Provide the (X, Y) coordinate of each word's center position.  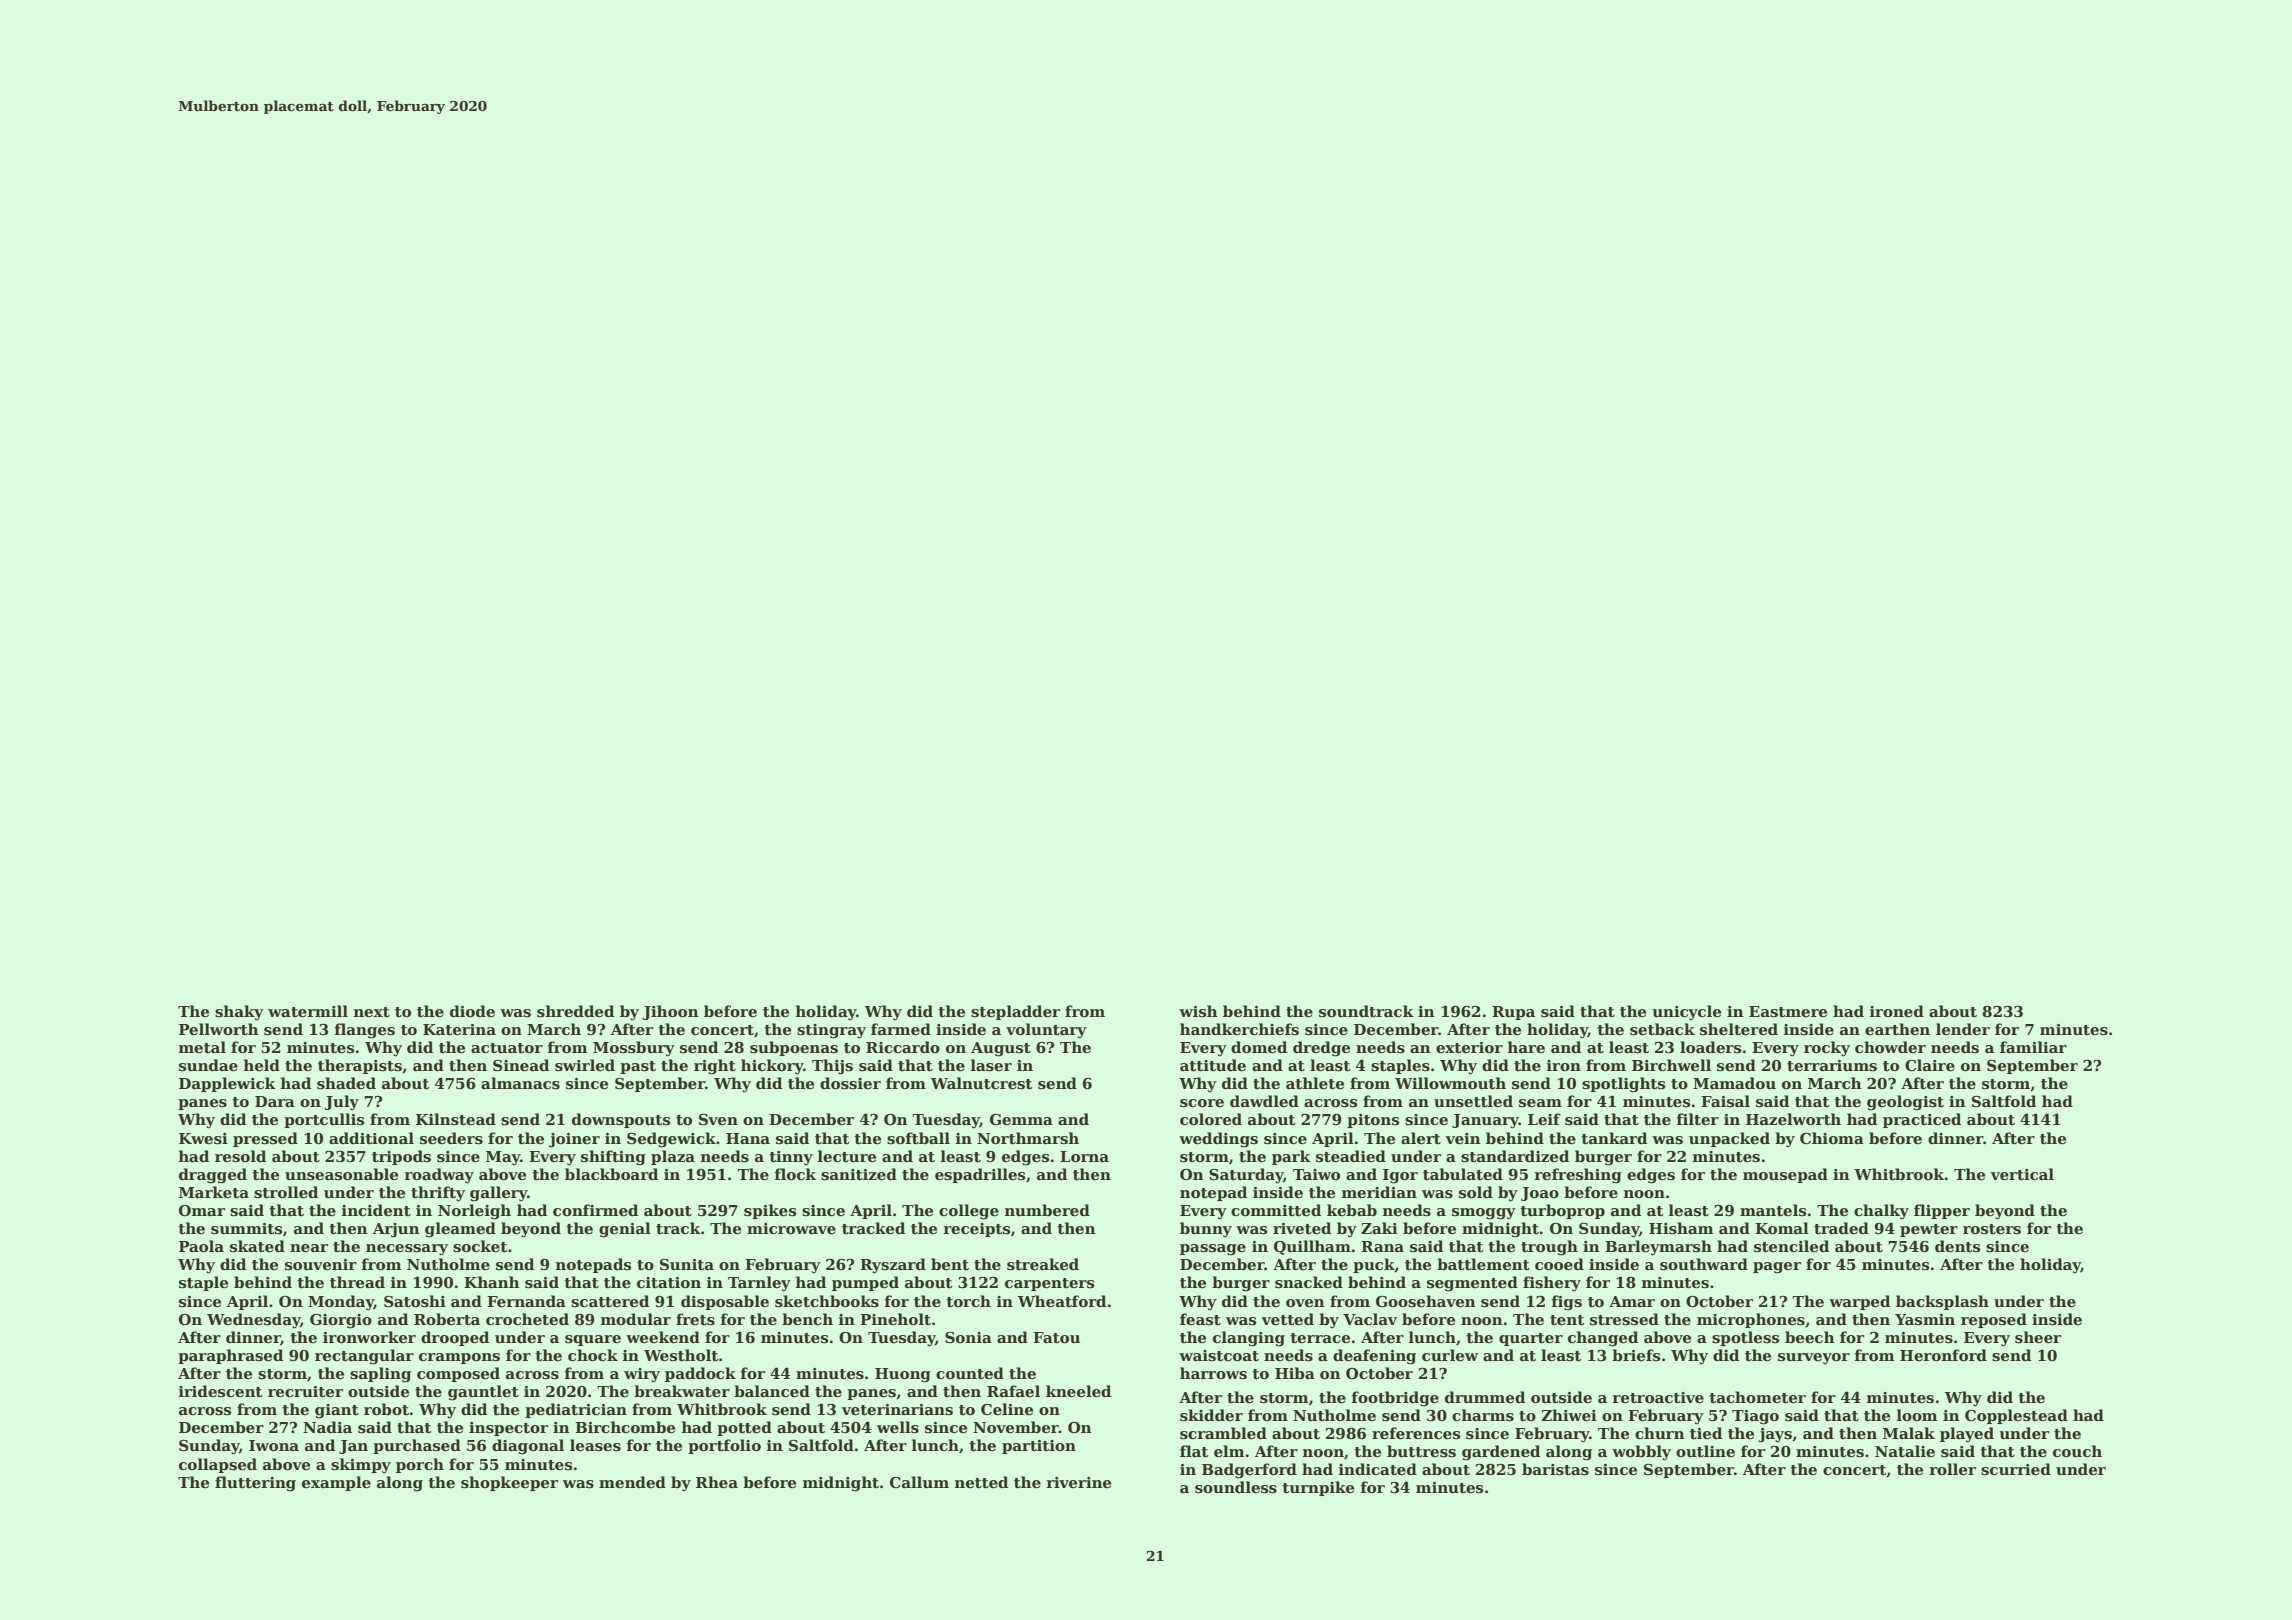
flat (1194, 1451)
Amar (1632, 1301)
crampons (459, 1358)
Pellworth (219, 1029)
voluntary (1046, 1031)
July (342, 1103)
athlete (1315, 1083)
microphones (1751, 1320)
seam (1540, 1103)
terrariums (1832, 1065)
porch (420, 1465)
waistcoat (1219, 1356)
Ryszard (893, 1266)
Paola (201, 1246)
